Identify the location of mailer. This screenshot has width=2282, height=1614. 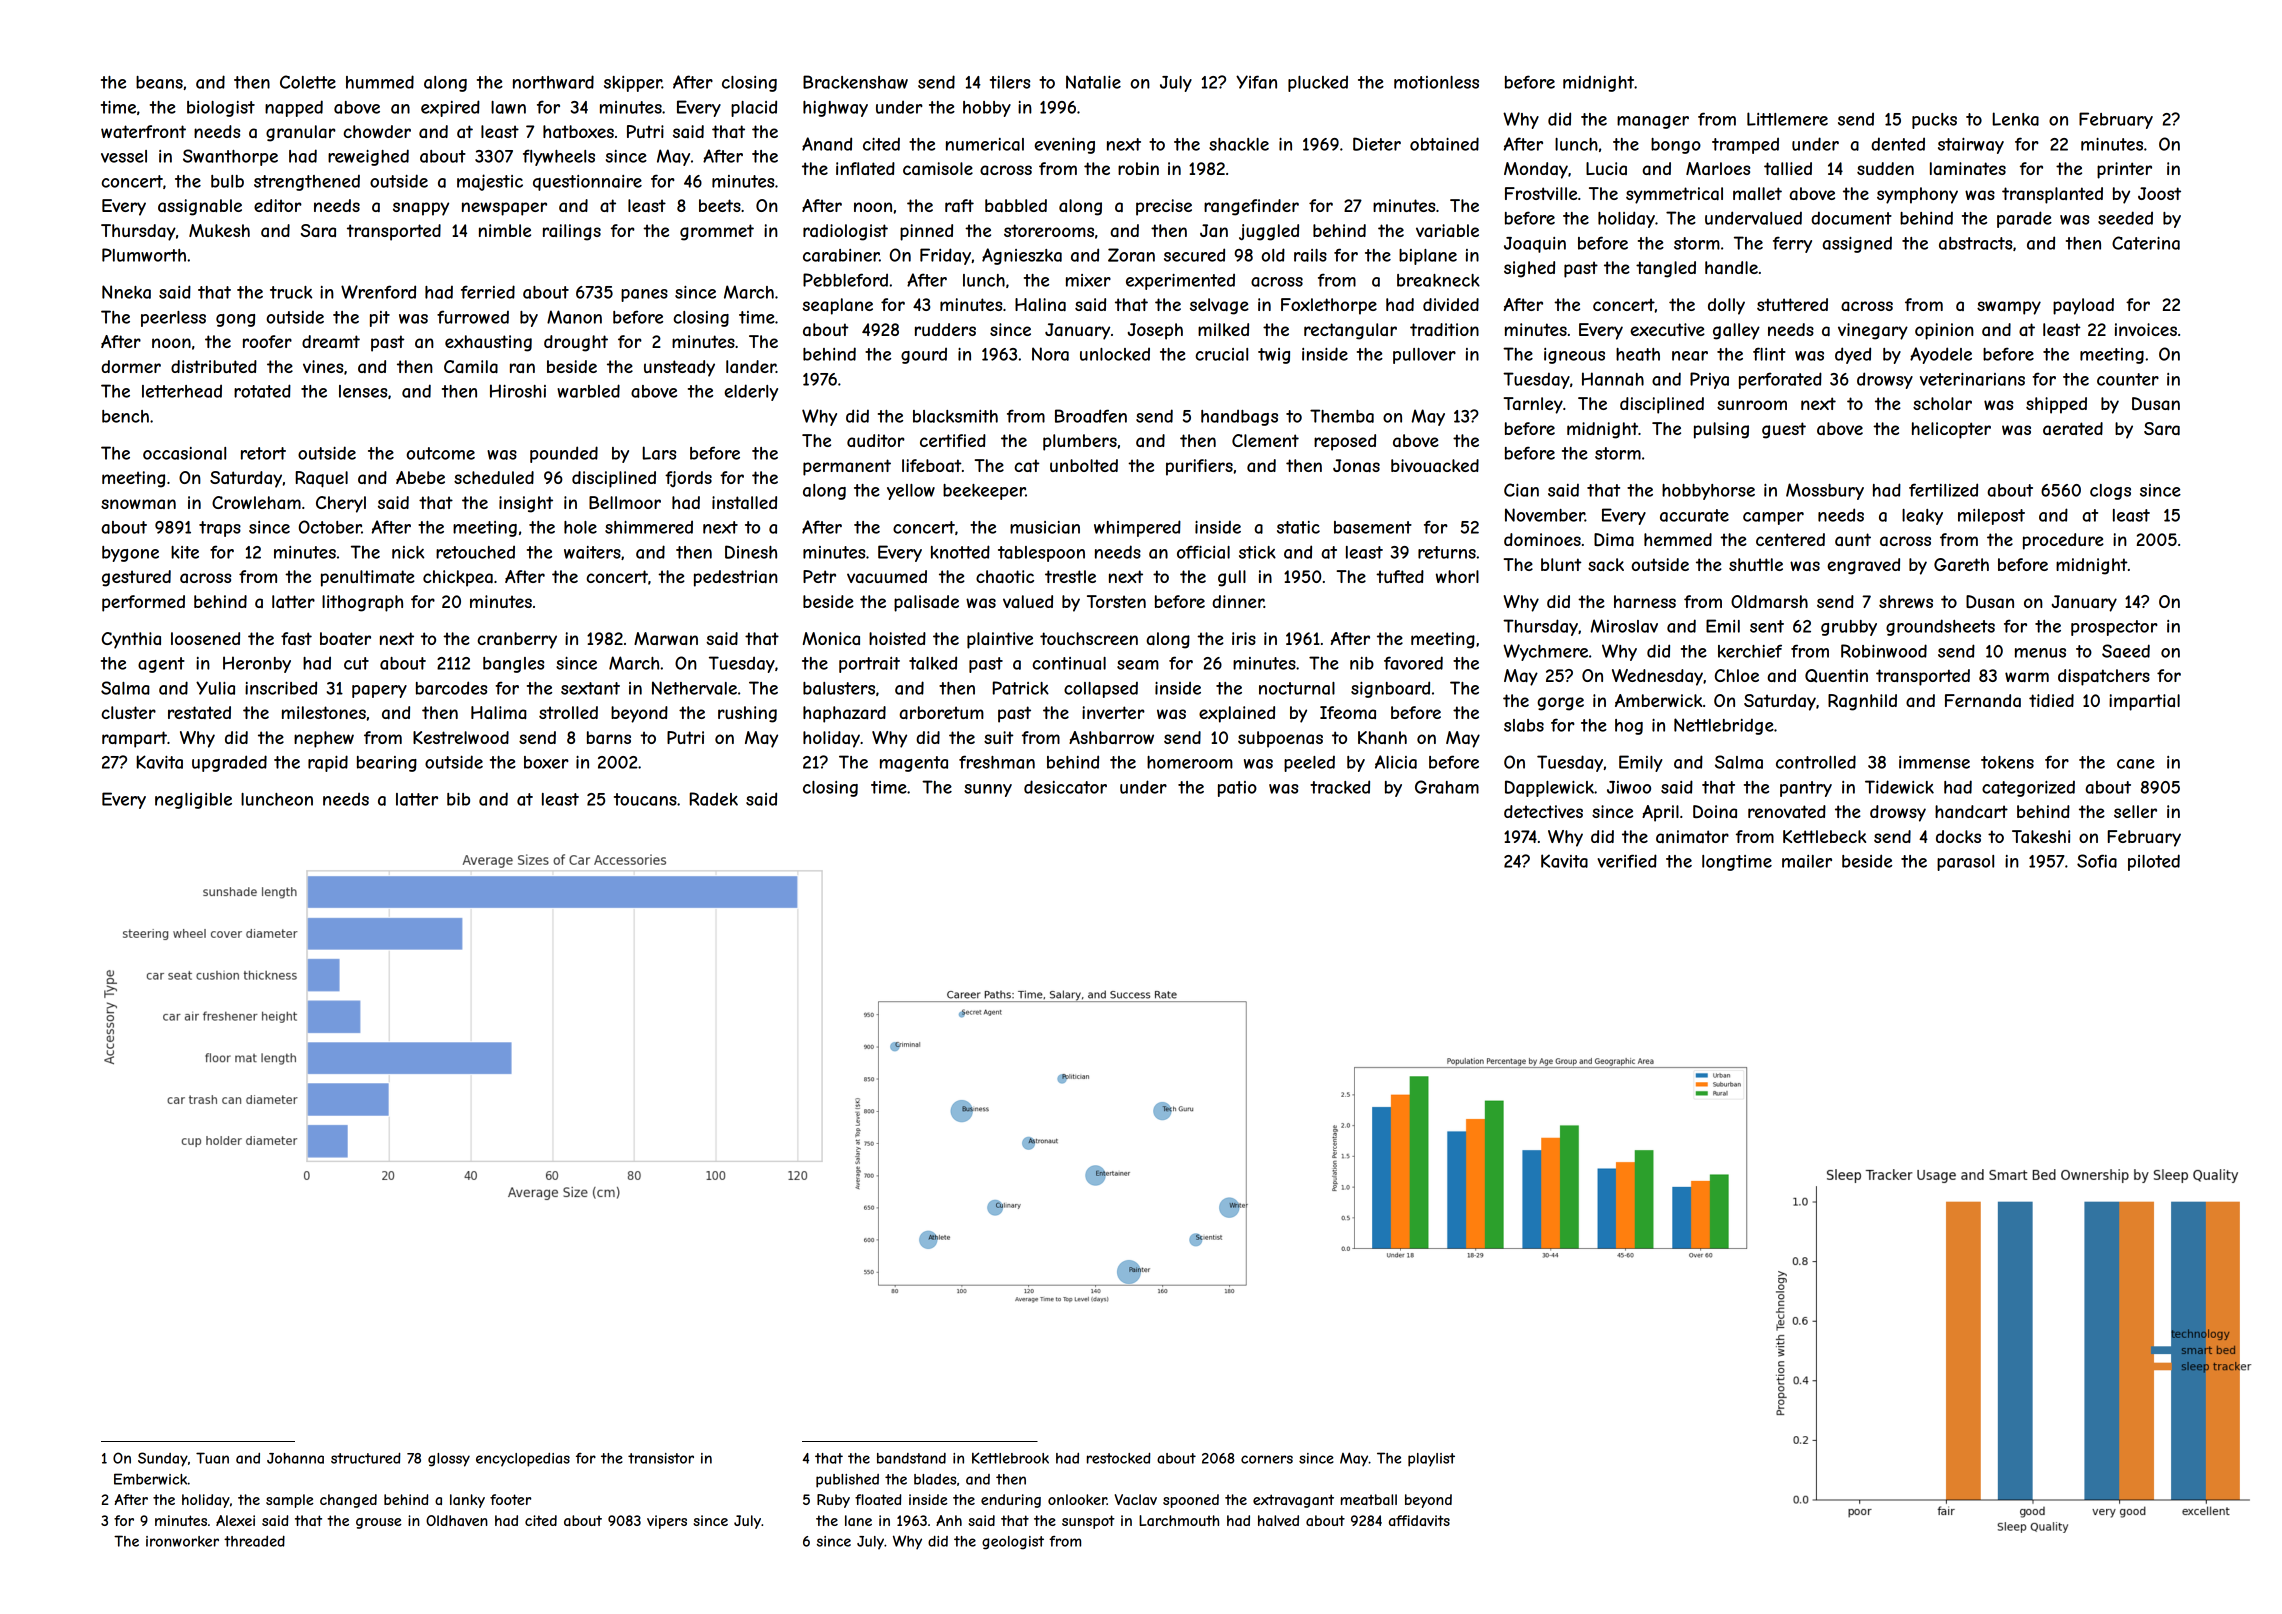
(1807, 861).
